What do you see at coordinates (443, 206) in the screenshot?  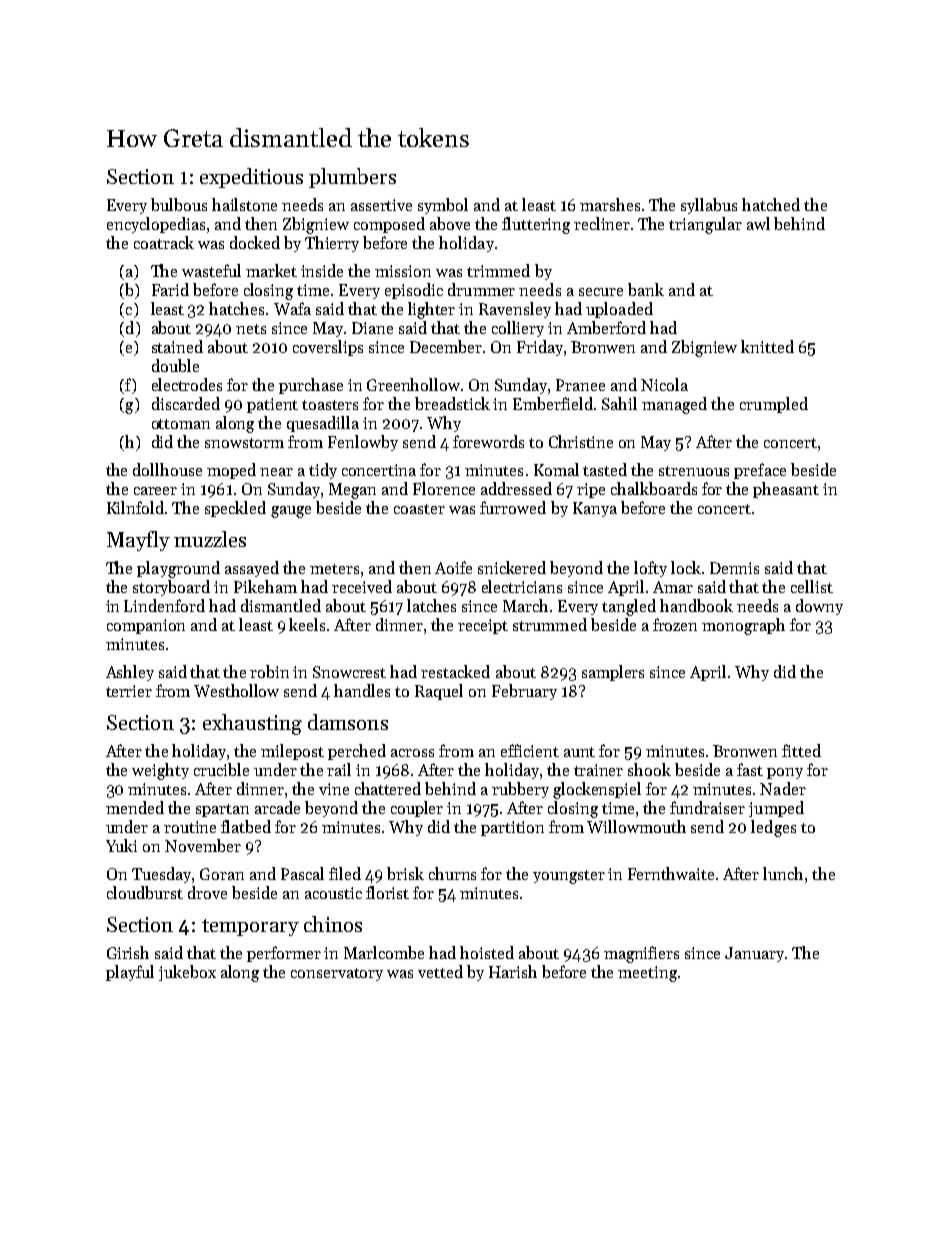 I see `symbol` at bounding box center [443, 206].
